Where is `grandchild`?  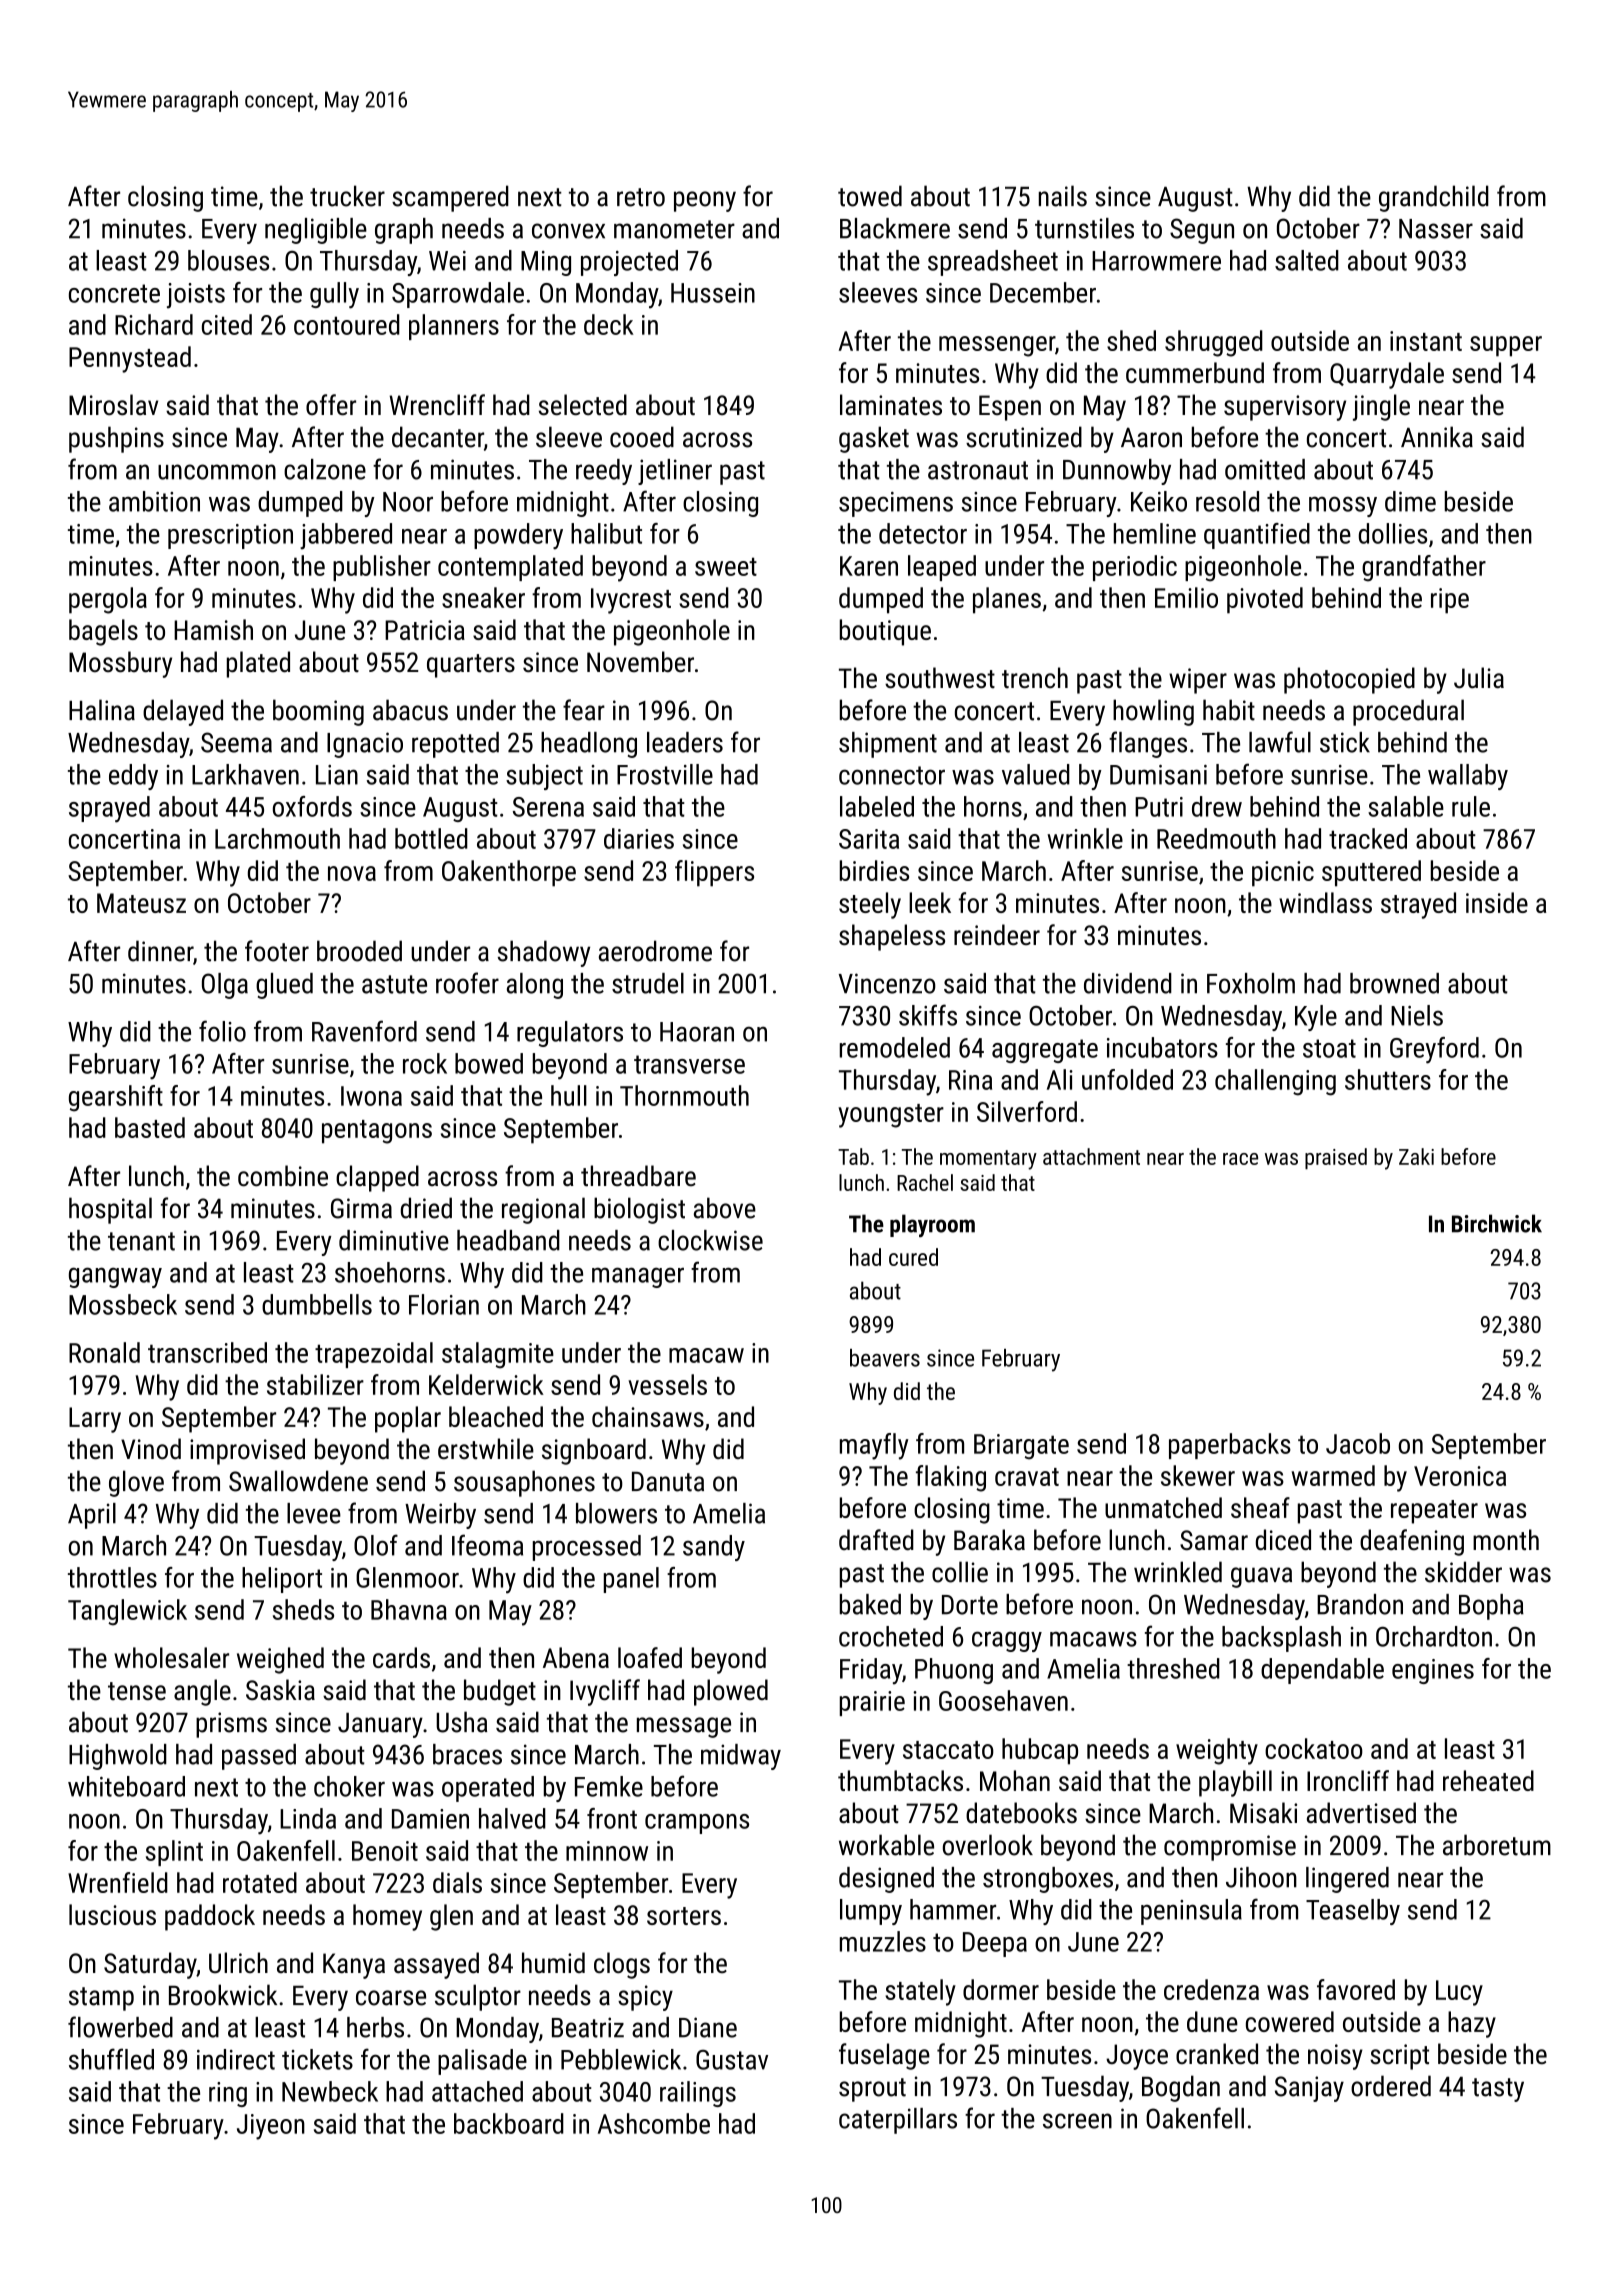 grandchild is located at coordinates (1434, 198).
